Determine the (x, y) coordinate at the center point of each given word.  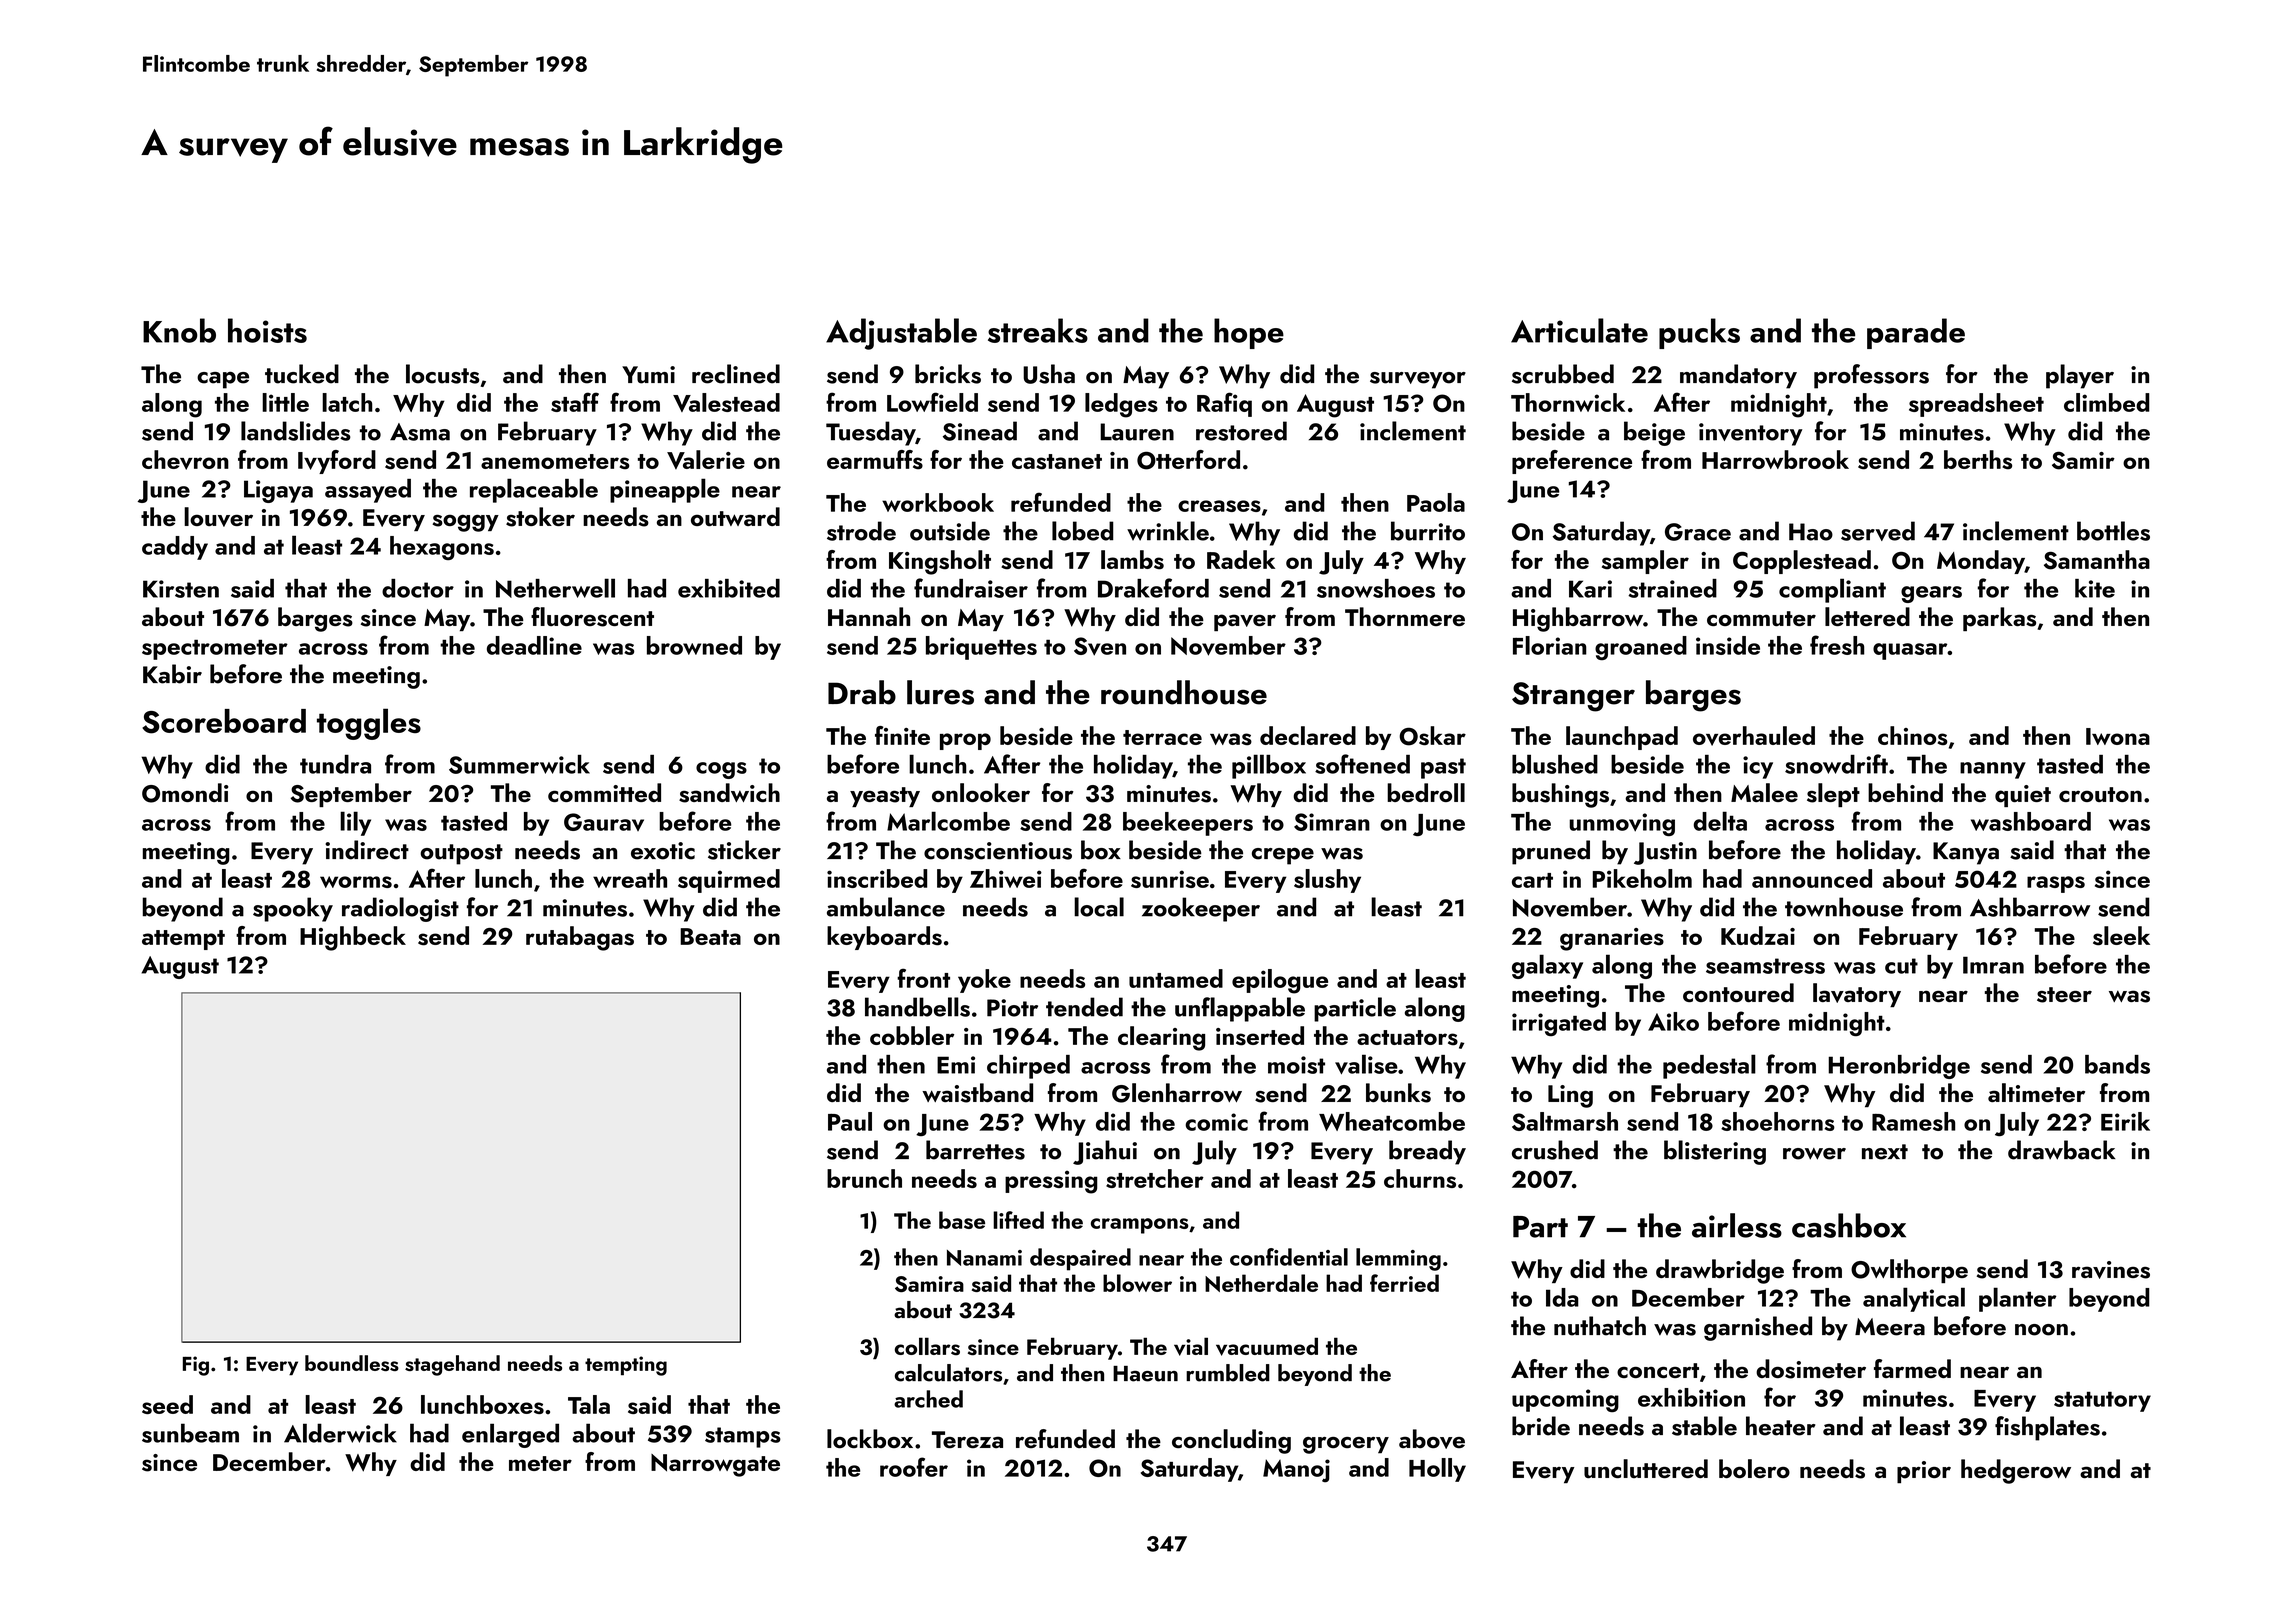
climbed (2107, 402)
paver (1245, 622)
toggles (369, 724)
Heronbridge (1899, 1067)
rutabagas (580, 938)
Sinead (980, 431)
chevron (185, 460)
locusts (442, 374)
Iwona (2118, 736)
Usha (1049, 374)
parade (1916, 333)
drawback (2061, 1150)
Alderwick (340, 1433)
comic (1216, 1122)
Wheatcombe (1392, 1121)
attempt (183, 940)
